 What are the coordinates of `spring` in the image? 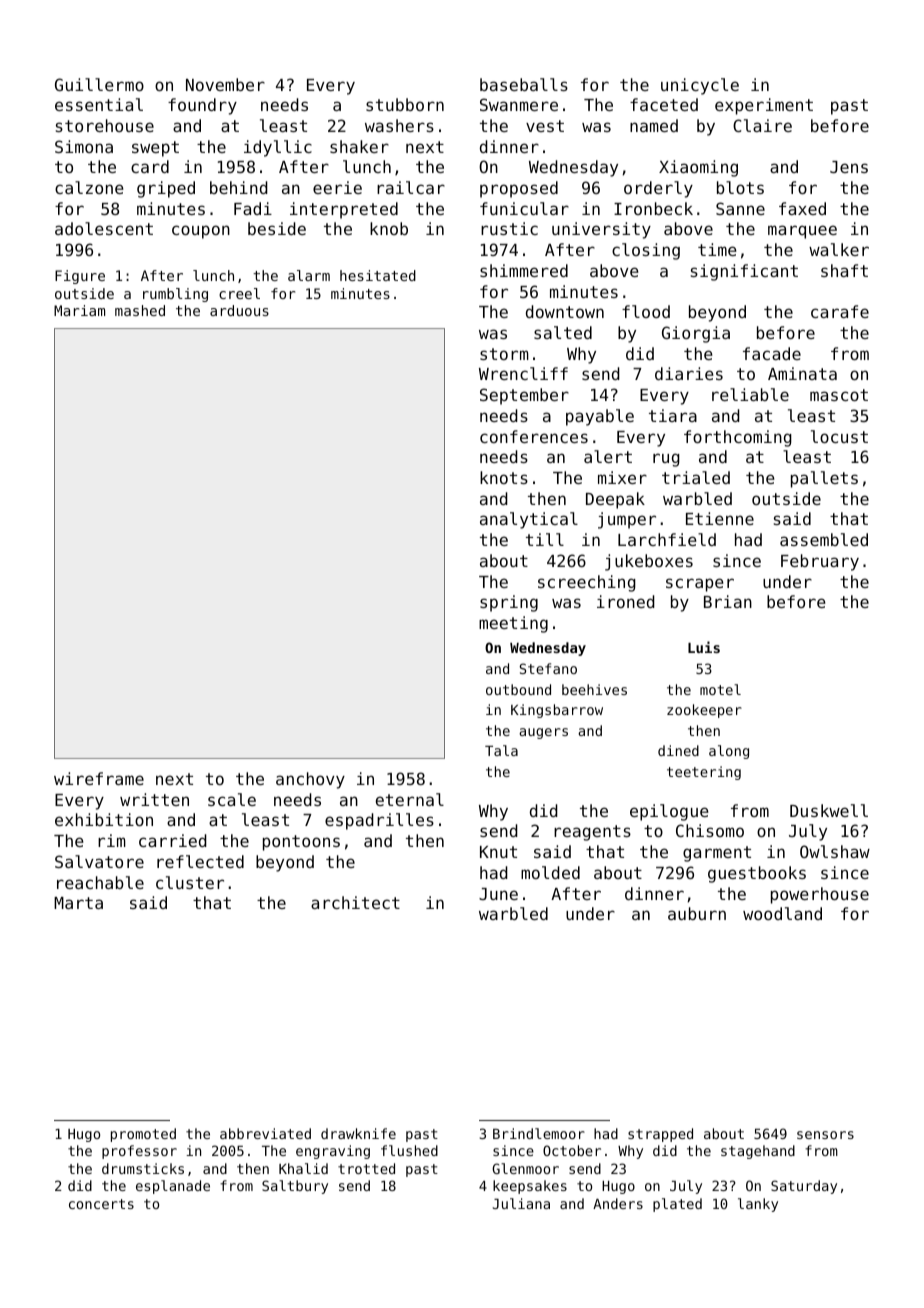 It's located at (509, 603).
